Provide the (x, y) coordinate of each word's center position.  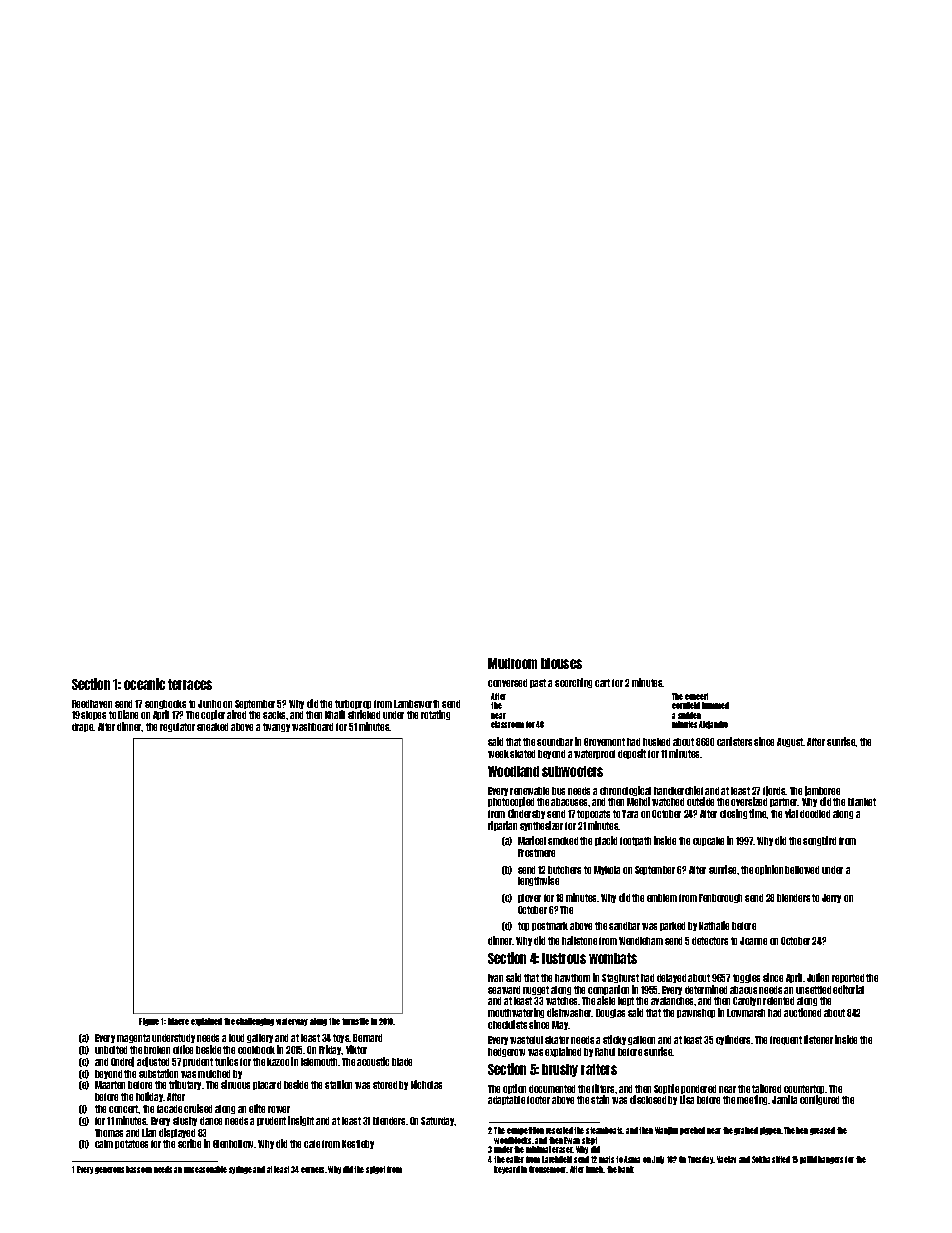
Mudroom (512, 663)
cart (602, 683)
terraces (190, 684)
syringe (240, 1170)
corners (312, 1170)
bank (626, 1169)
